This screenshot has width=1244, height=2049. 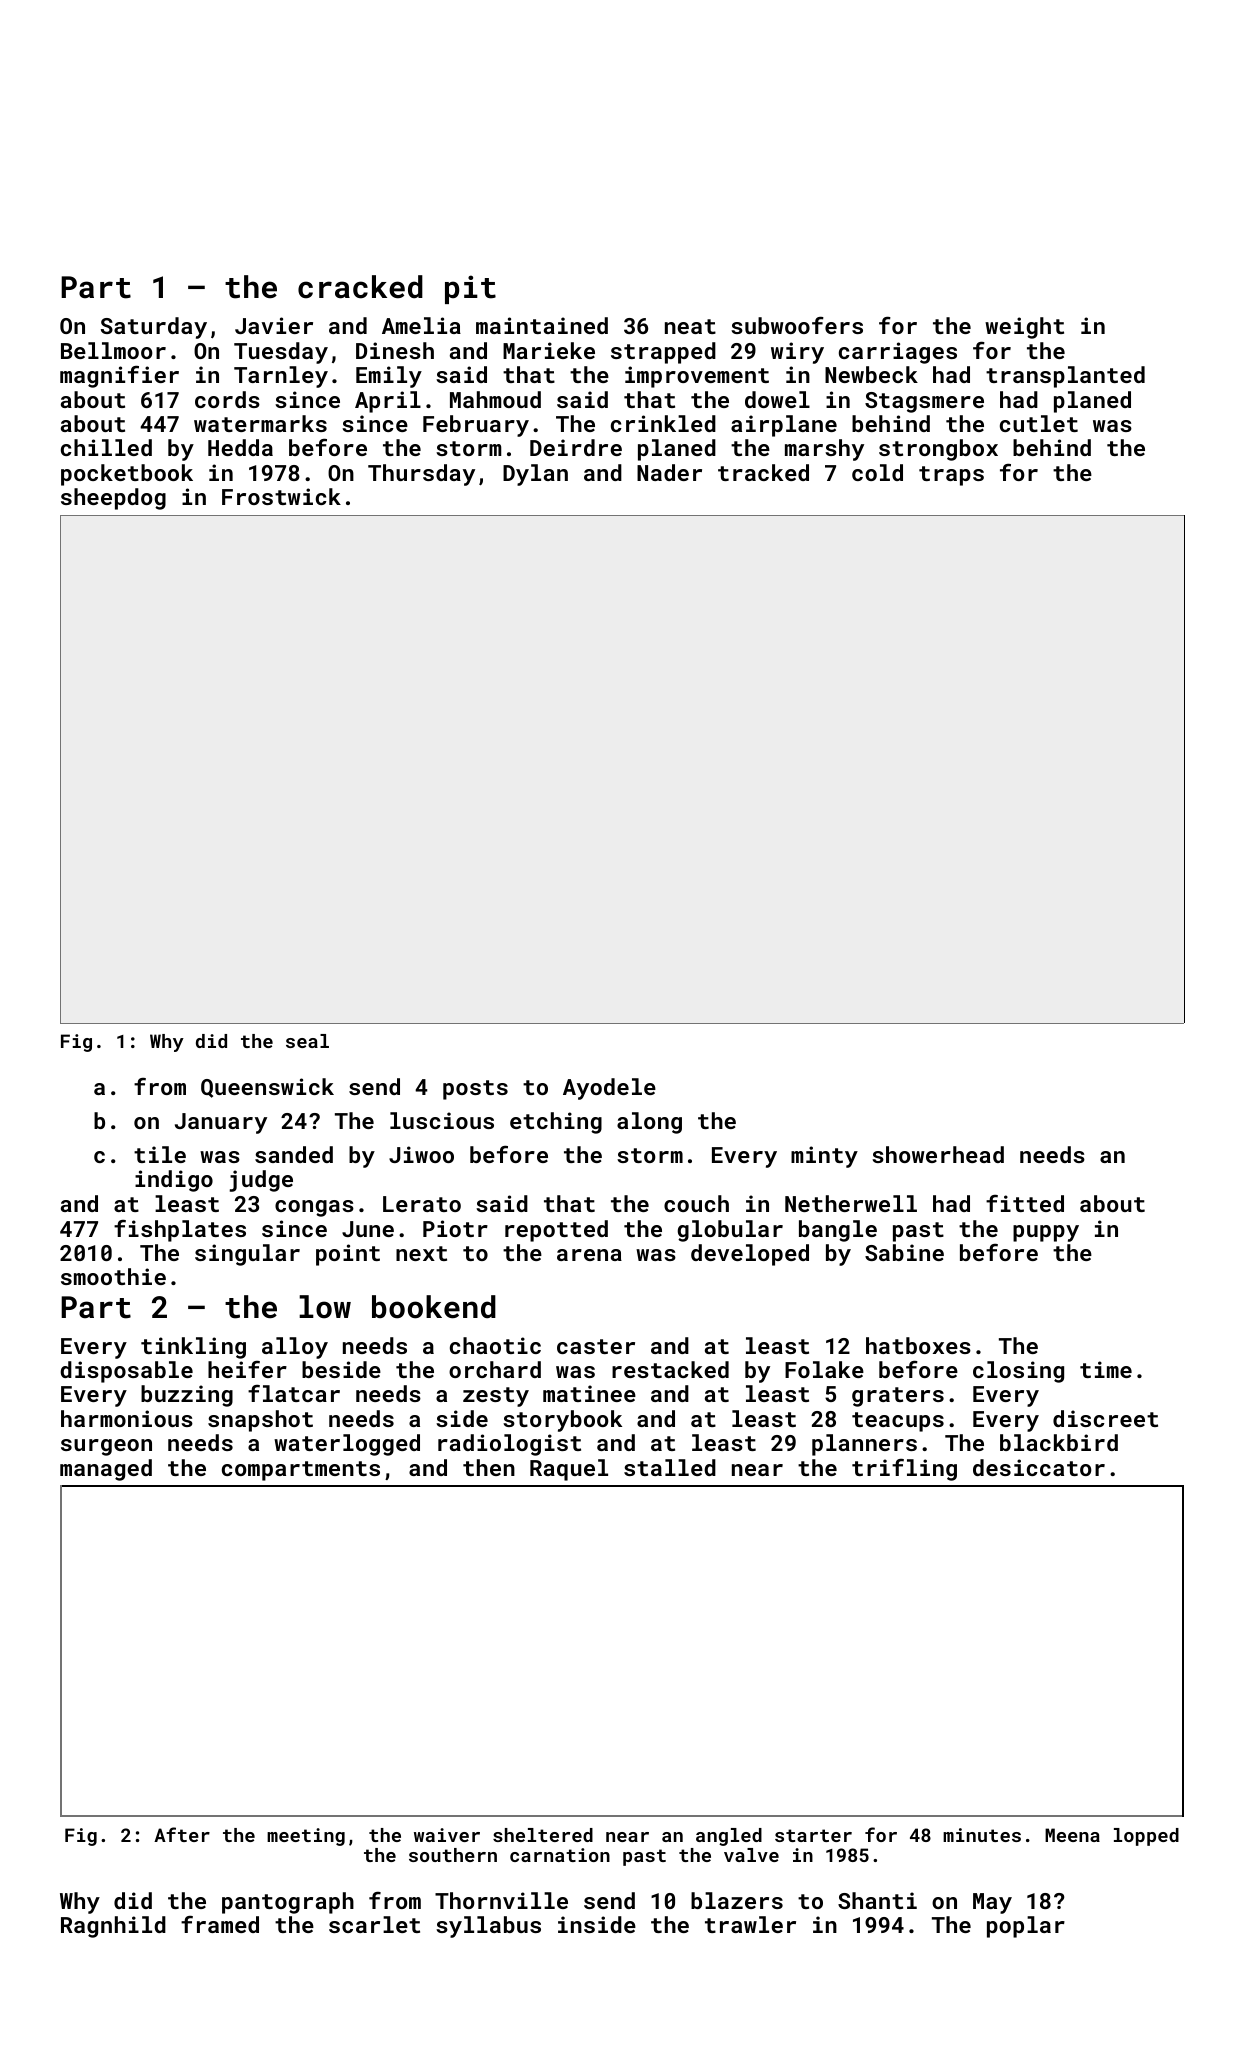 I want to click on showerhead, so click(x=938, y=1154).
